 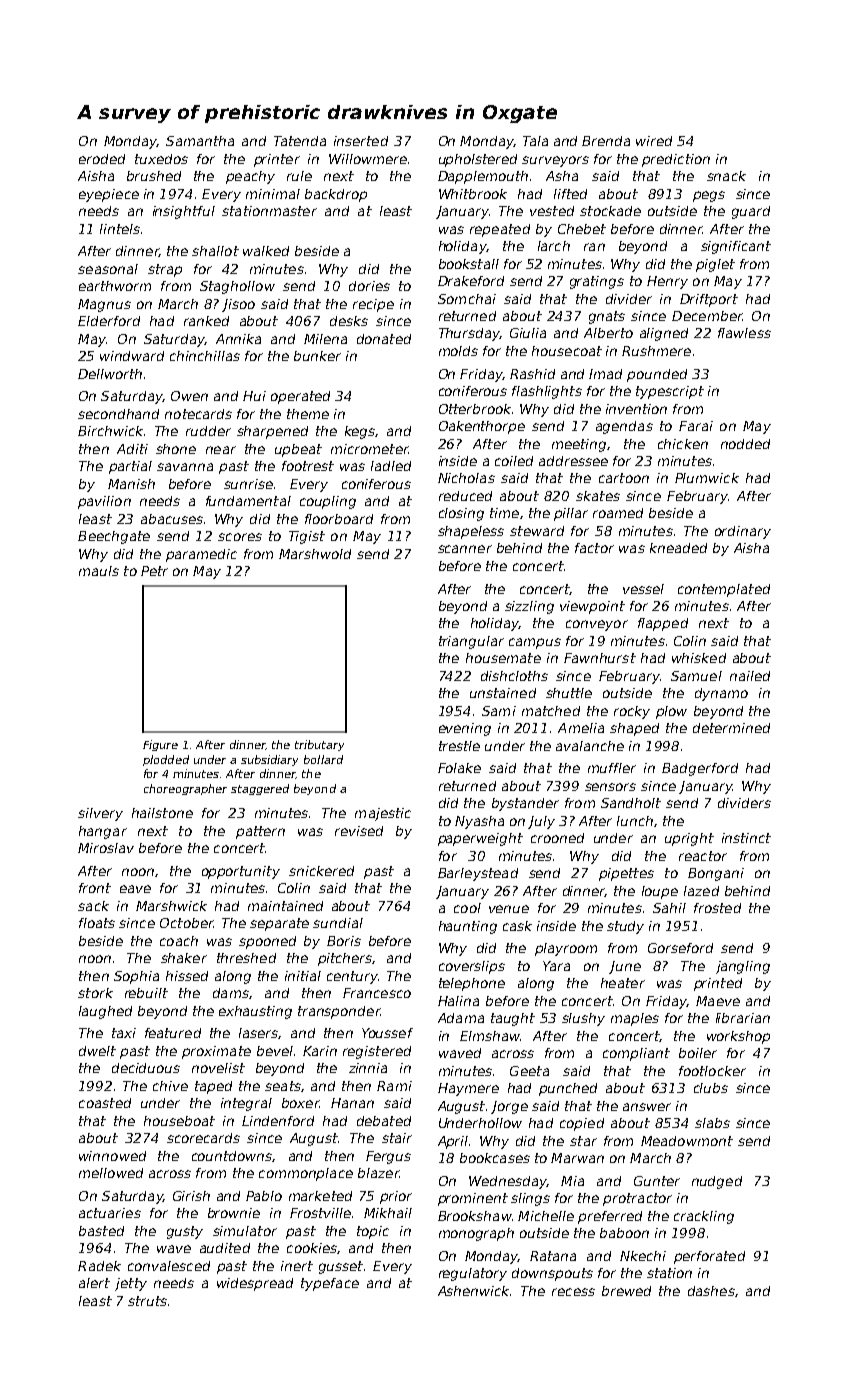 I want to click on Sami, so click(x=499, y=711).
